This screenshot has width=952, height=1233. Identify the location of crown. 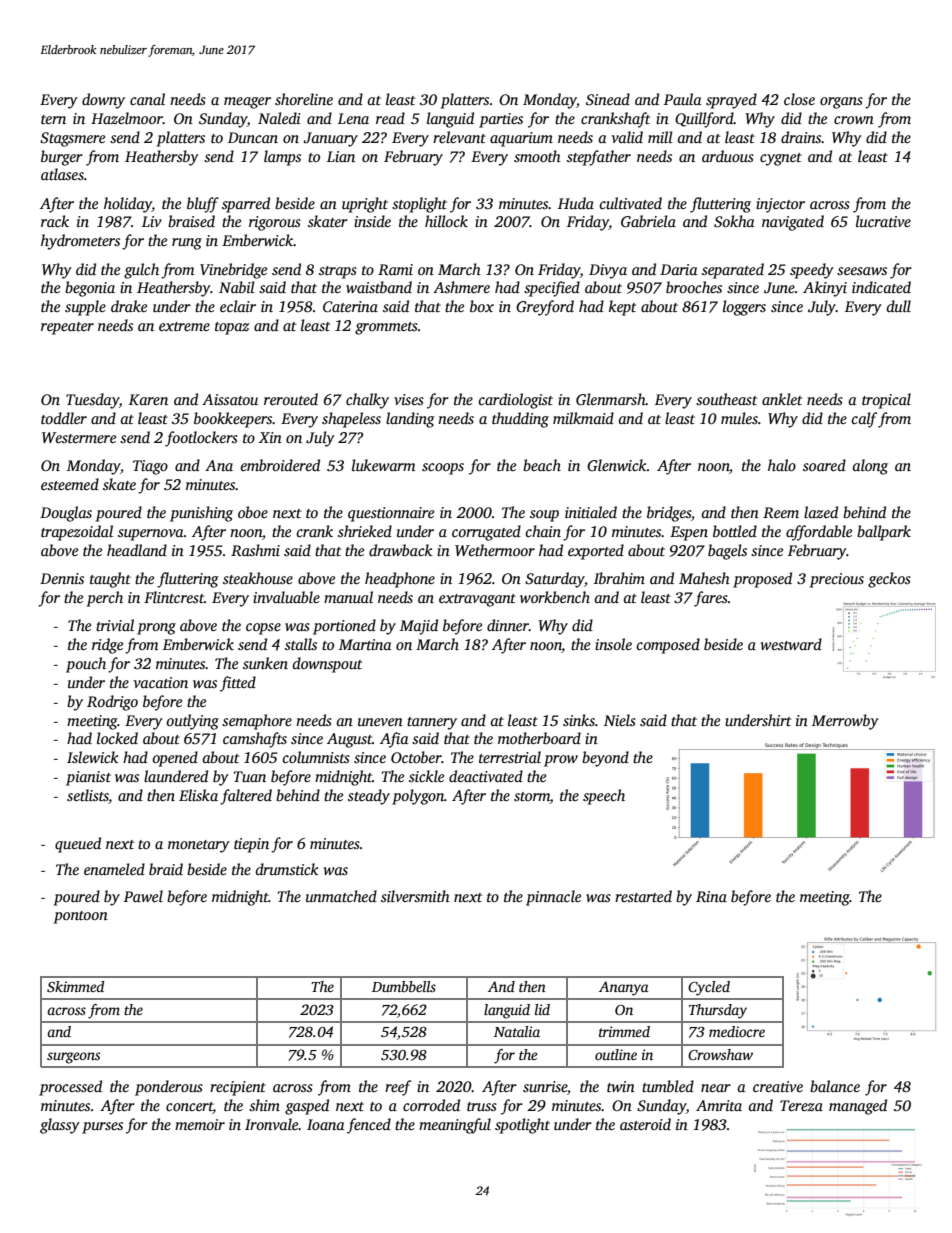
(854, 120).
